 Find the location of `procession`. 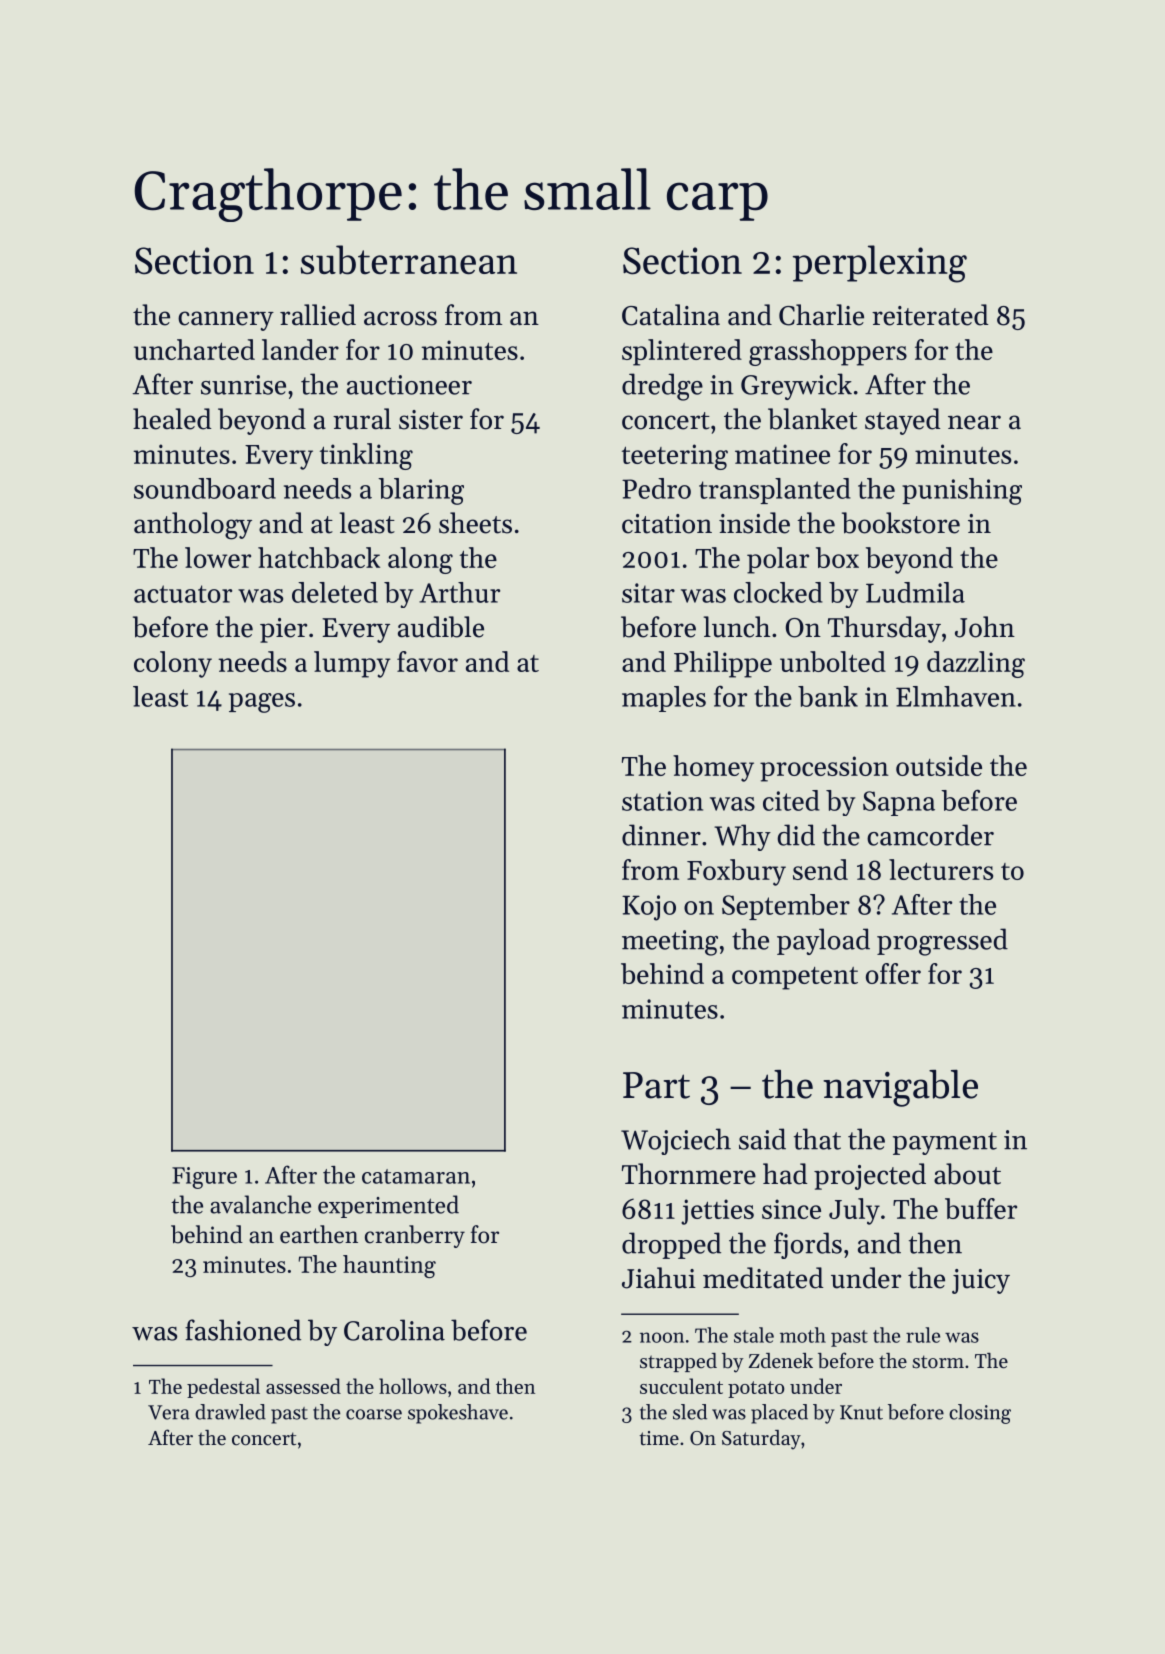

procession is located at coordinates (824, 769).
